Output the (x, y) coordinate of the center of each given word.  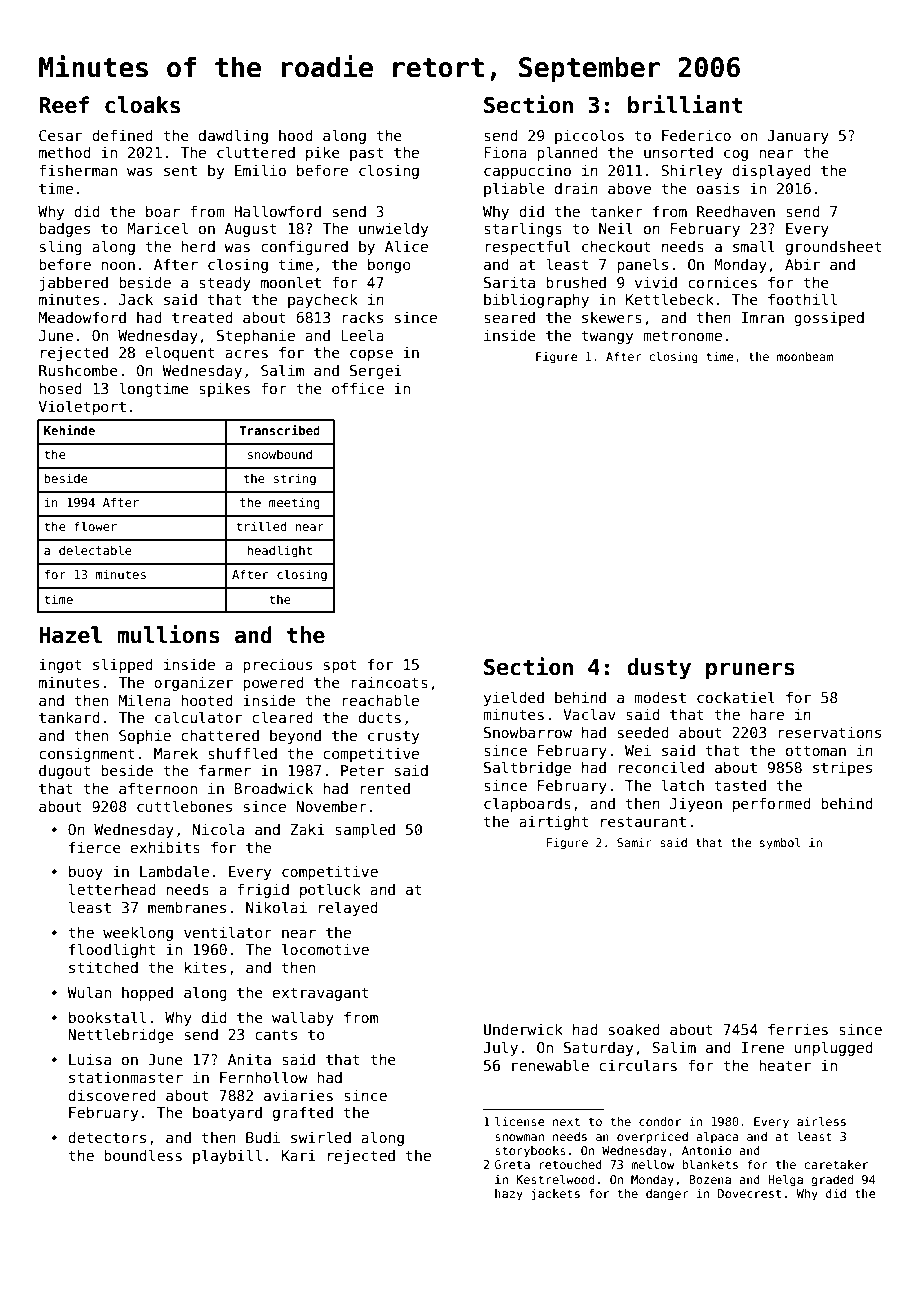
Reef (64, 105)
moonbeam (805, 356)
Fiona (505, 152)
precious (277, 665)
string (295, 479)
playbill (227, 1156)
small (754, 246)
